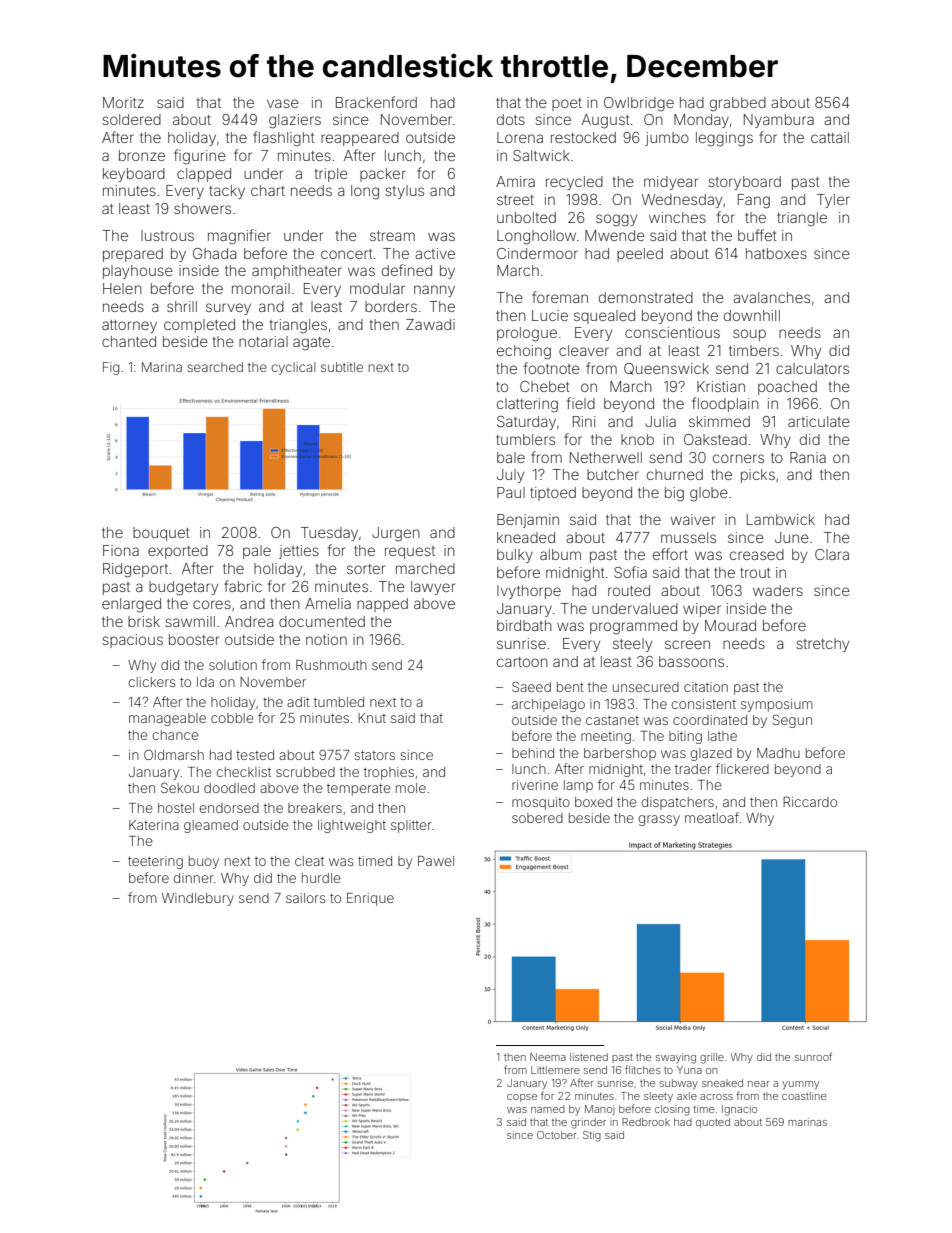 The width and height of the page is (952, 1233). Describe the element at coordinates (583, 137) in the page. I see `restocked` at that location.
